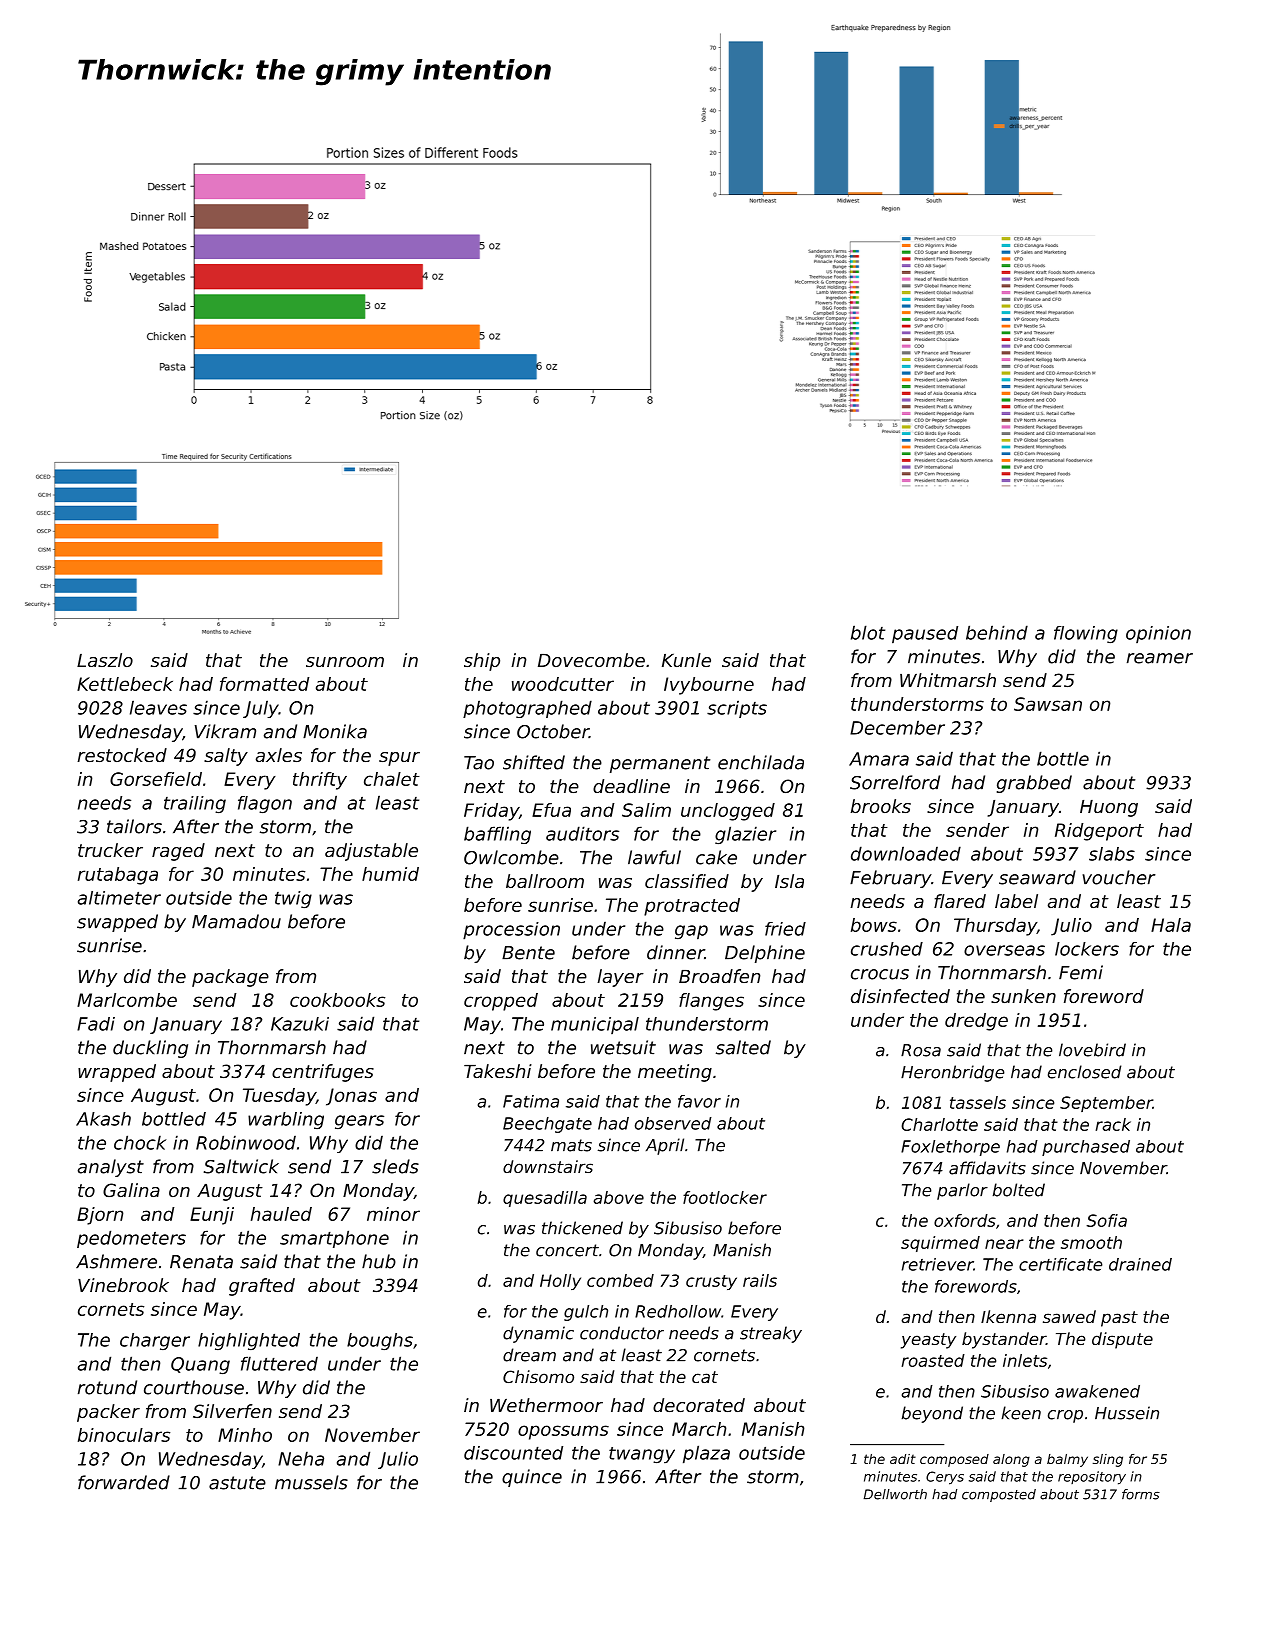 The image size is (1269, 1642). I want to click on centrifuges, so click(323, 1073).
